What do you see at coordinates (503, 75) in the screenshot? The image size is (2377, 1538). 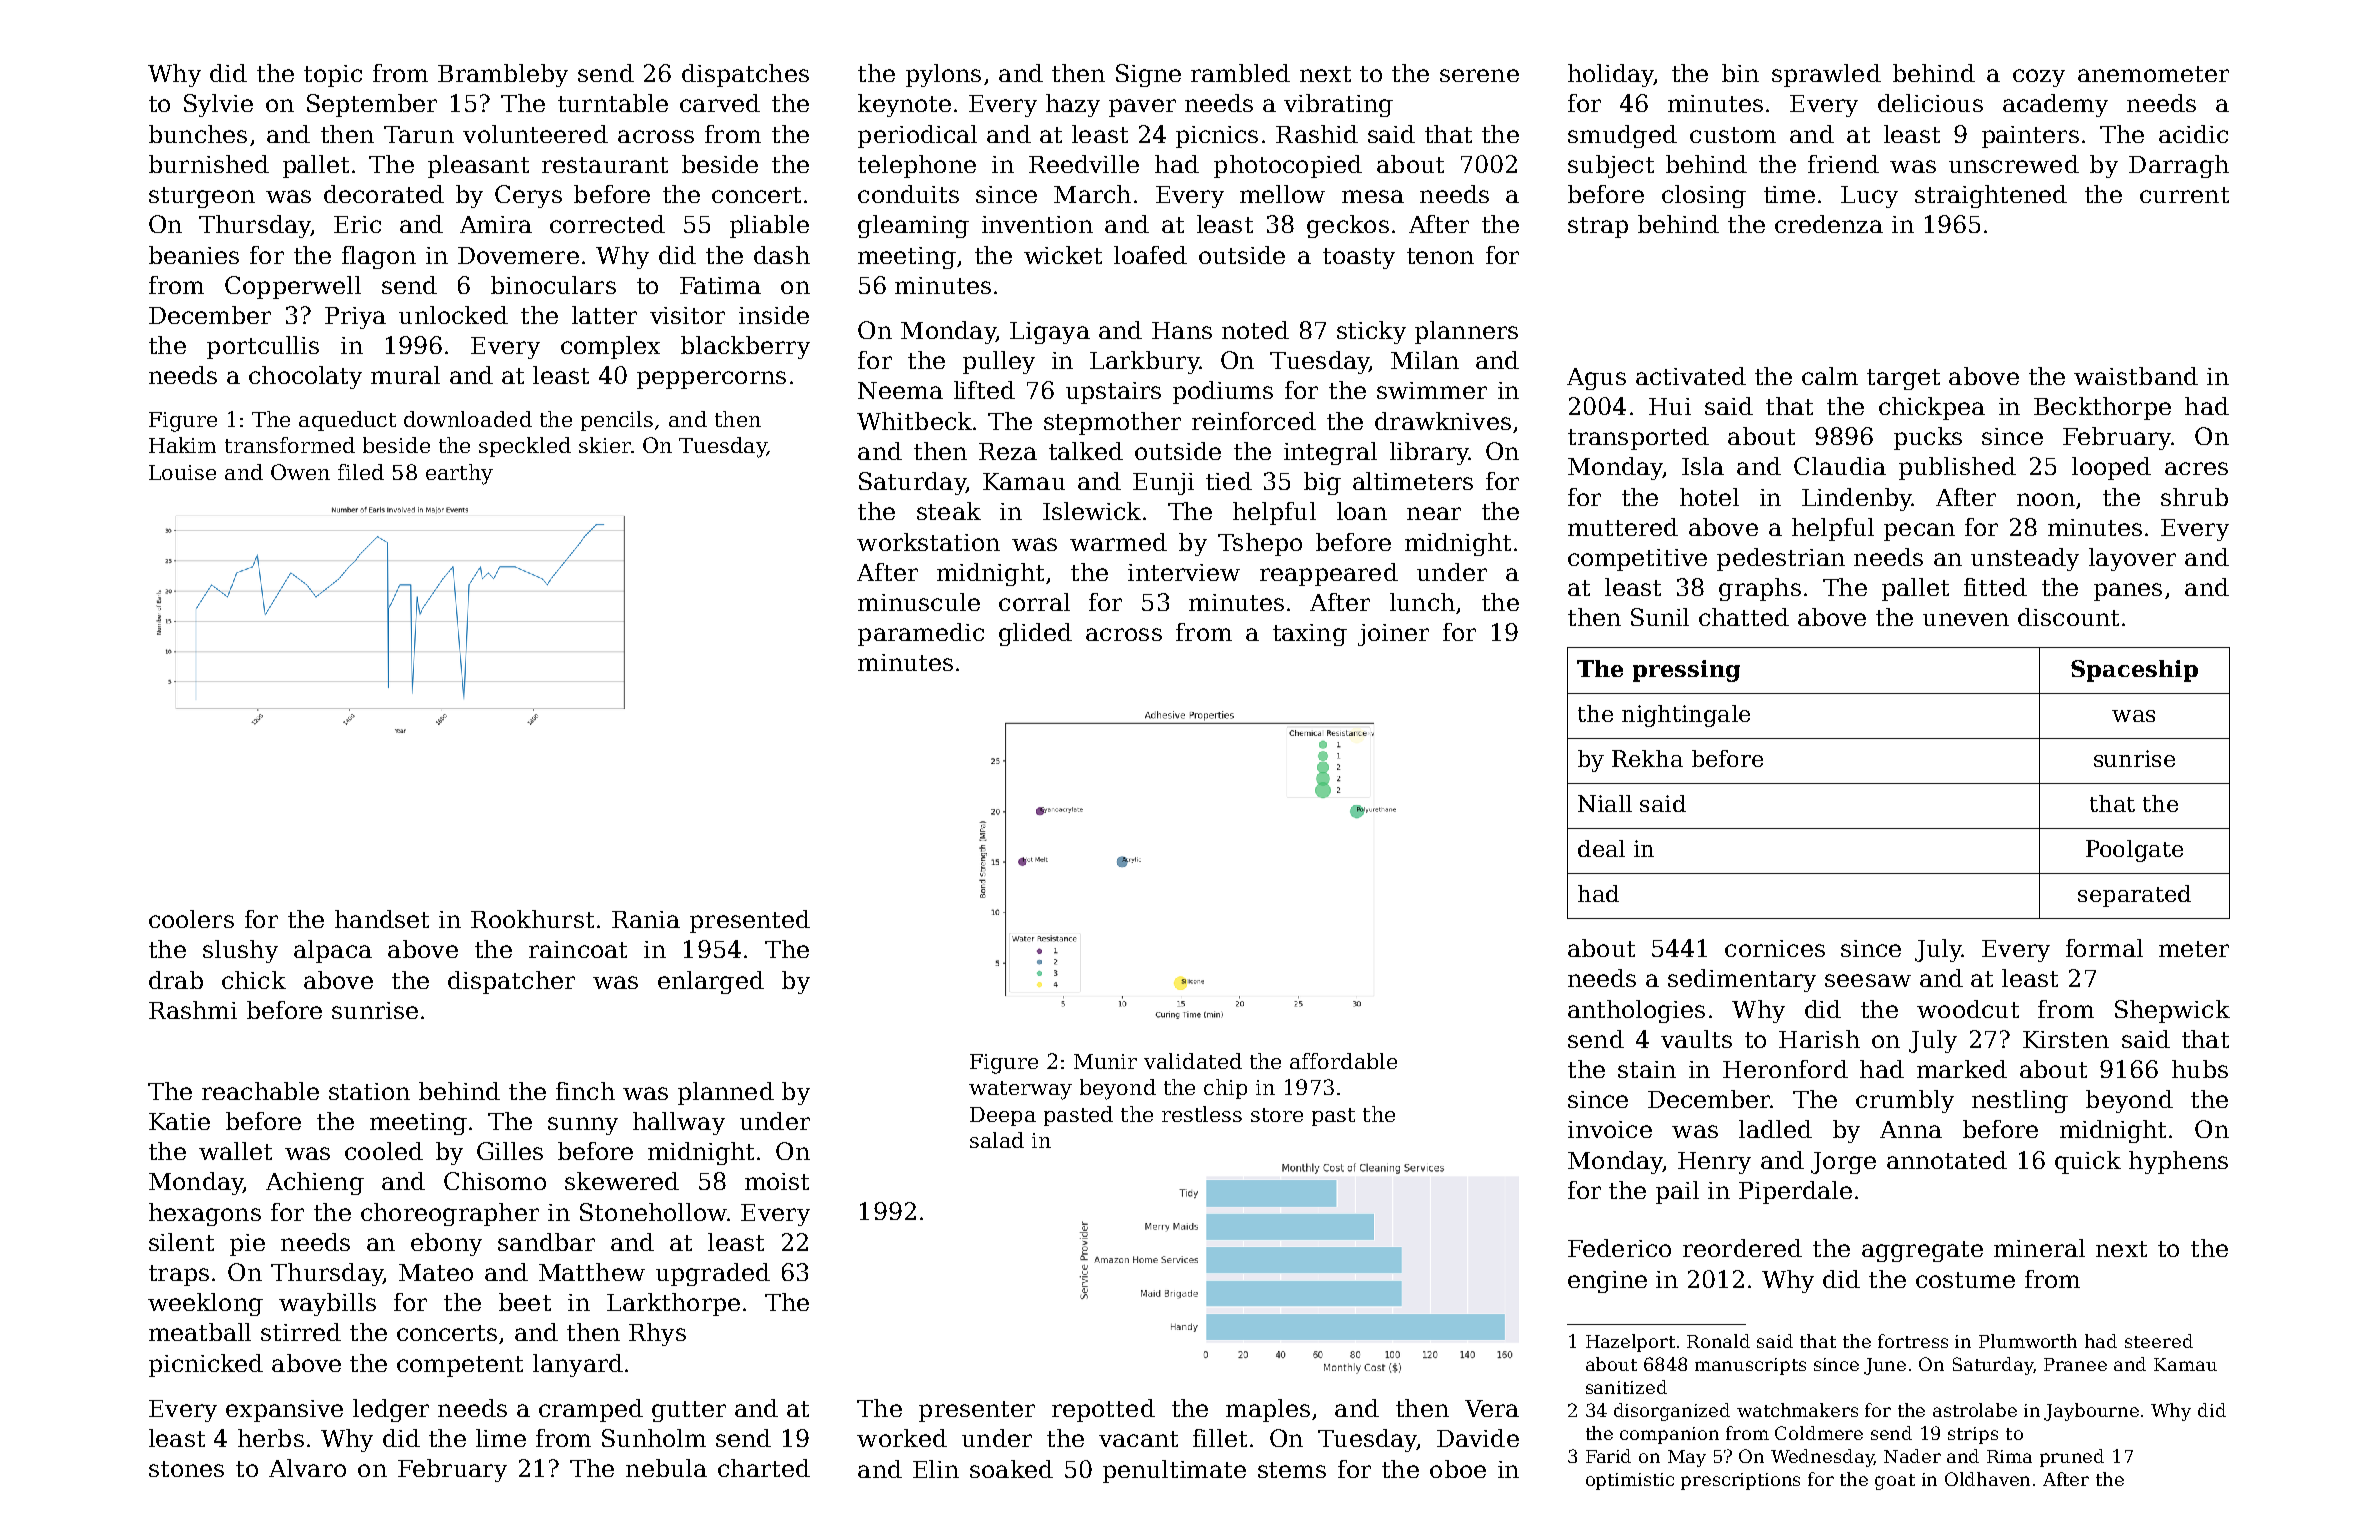 I see `Brambleby` at bounding box center [503, 75].
